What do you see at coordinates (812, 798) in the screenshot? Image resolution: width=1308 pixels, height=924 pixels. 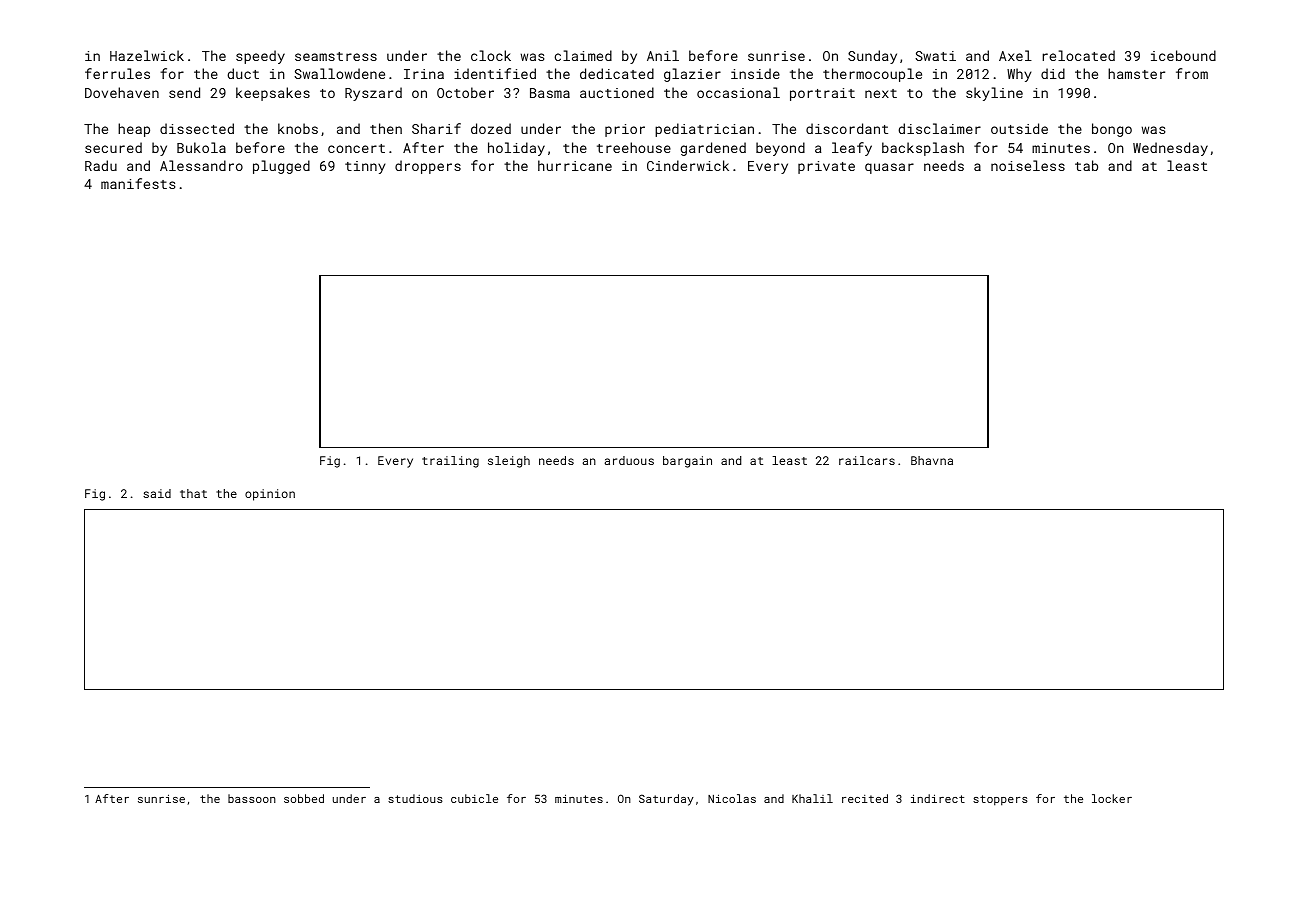 I see `Khalil` at bounding box center [812, 798].
